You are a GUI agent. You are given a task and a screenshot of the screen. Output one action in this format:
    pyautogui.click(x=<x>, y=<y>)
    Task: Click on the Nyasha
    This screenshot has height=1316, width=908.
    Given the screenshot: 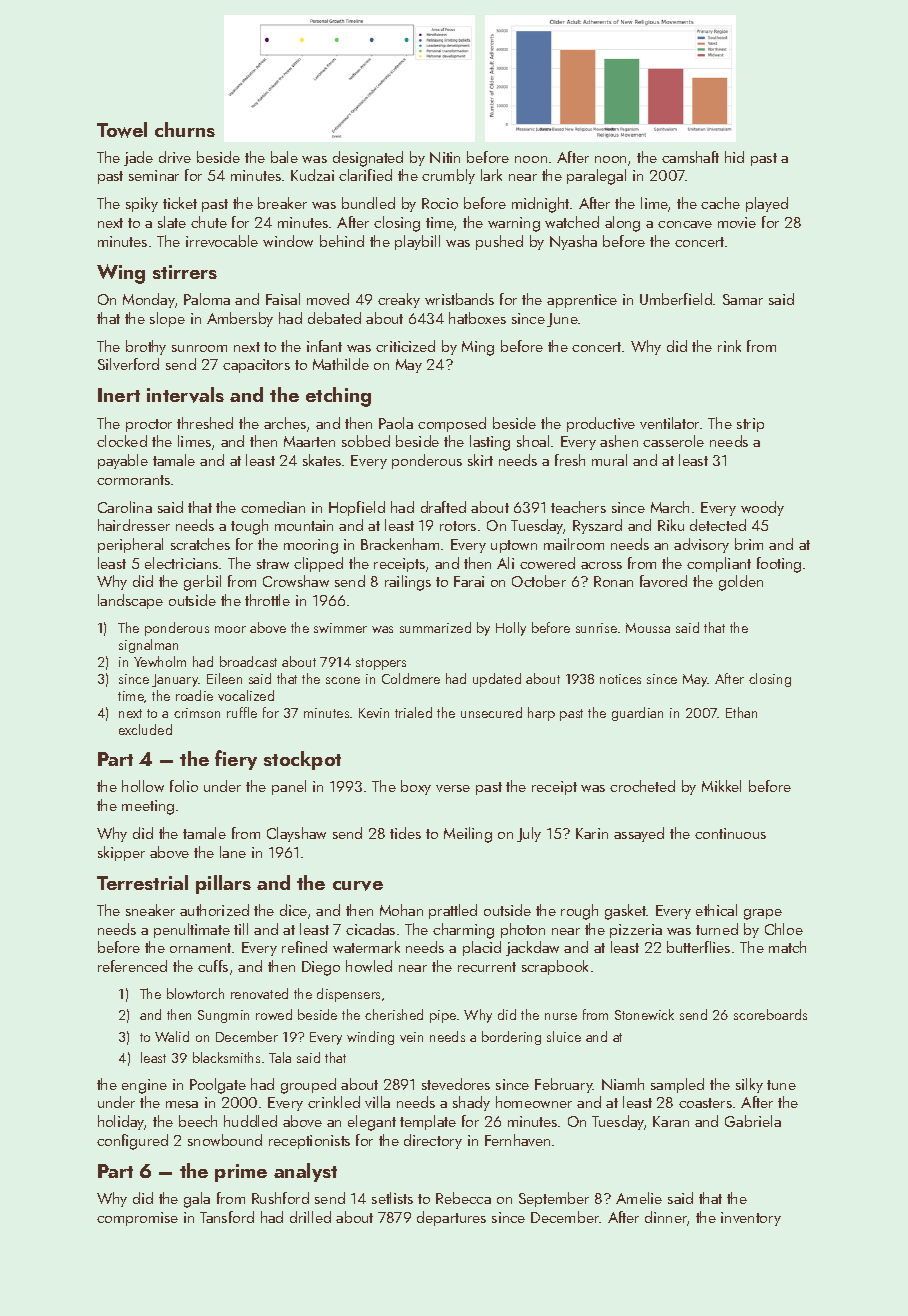 What is the action you would take?
    pyautogui.click(x=573, y=242)
